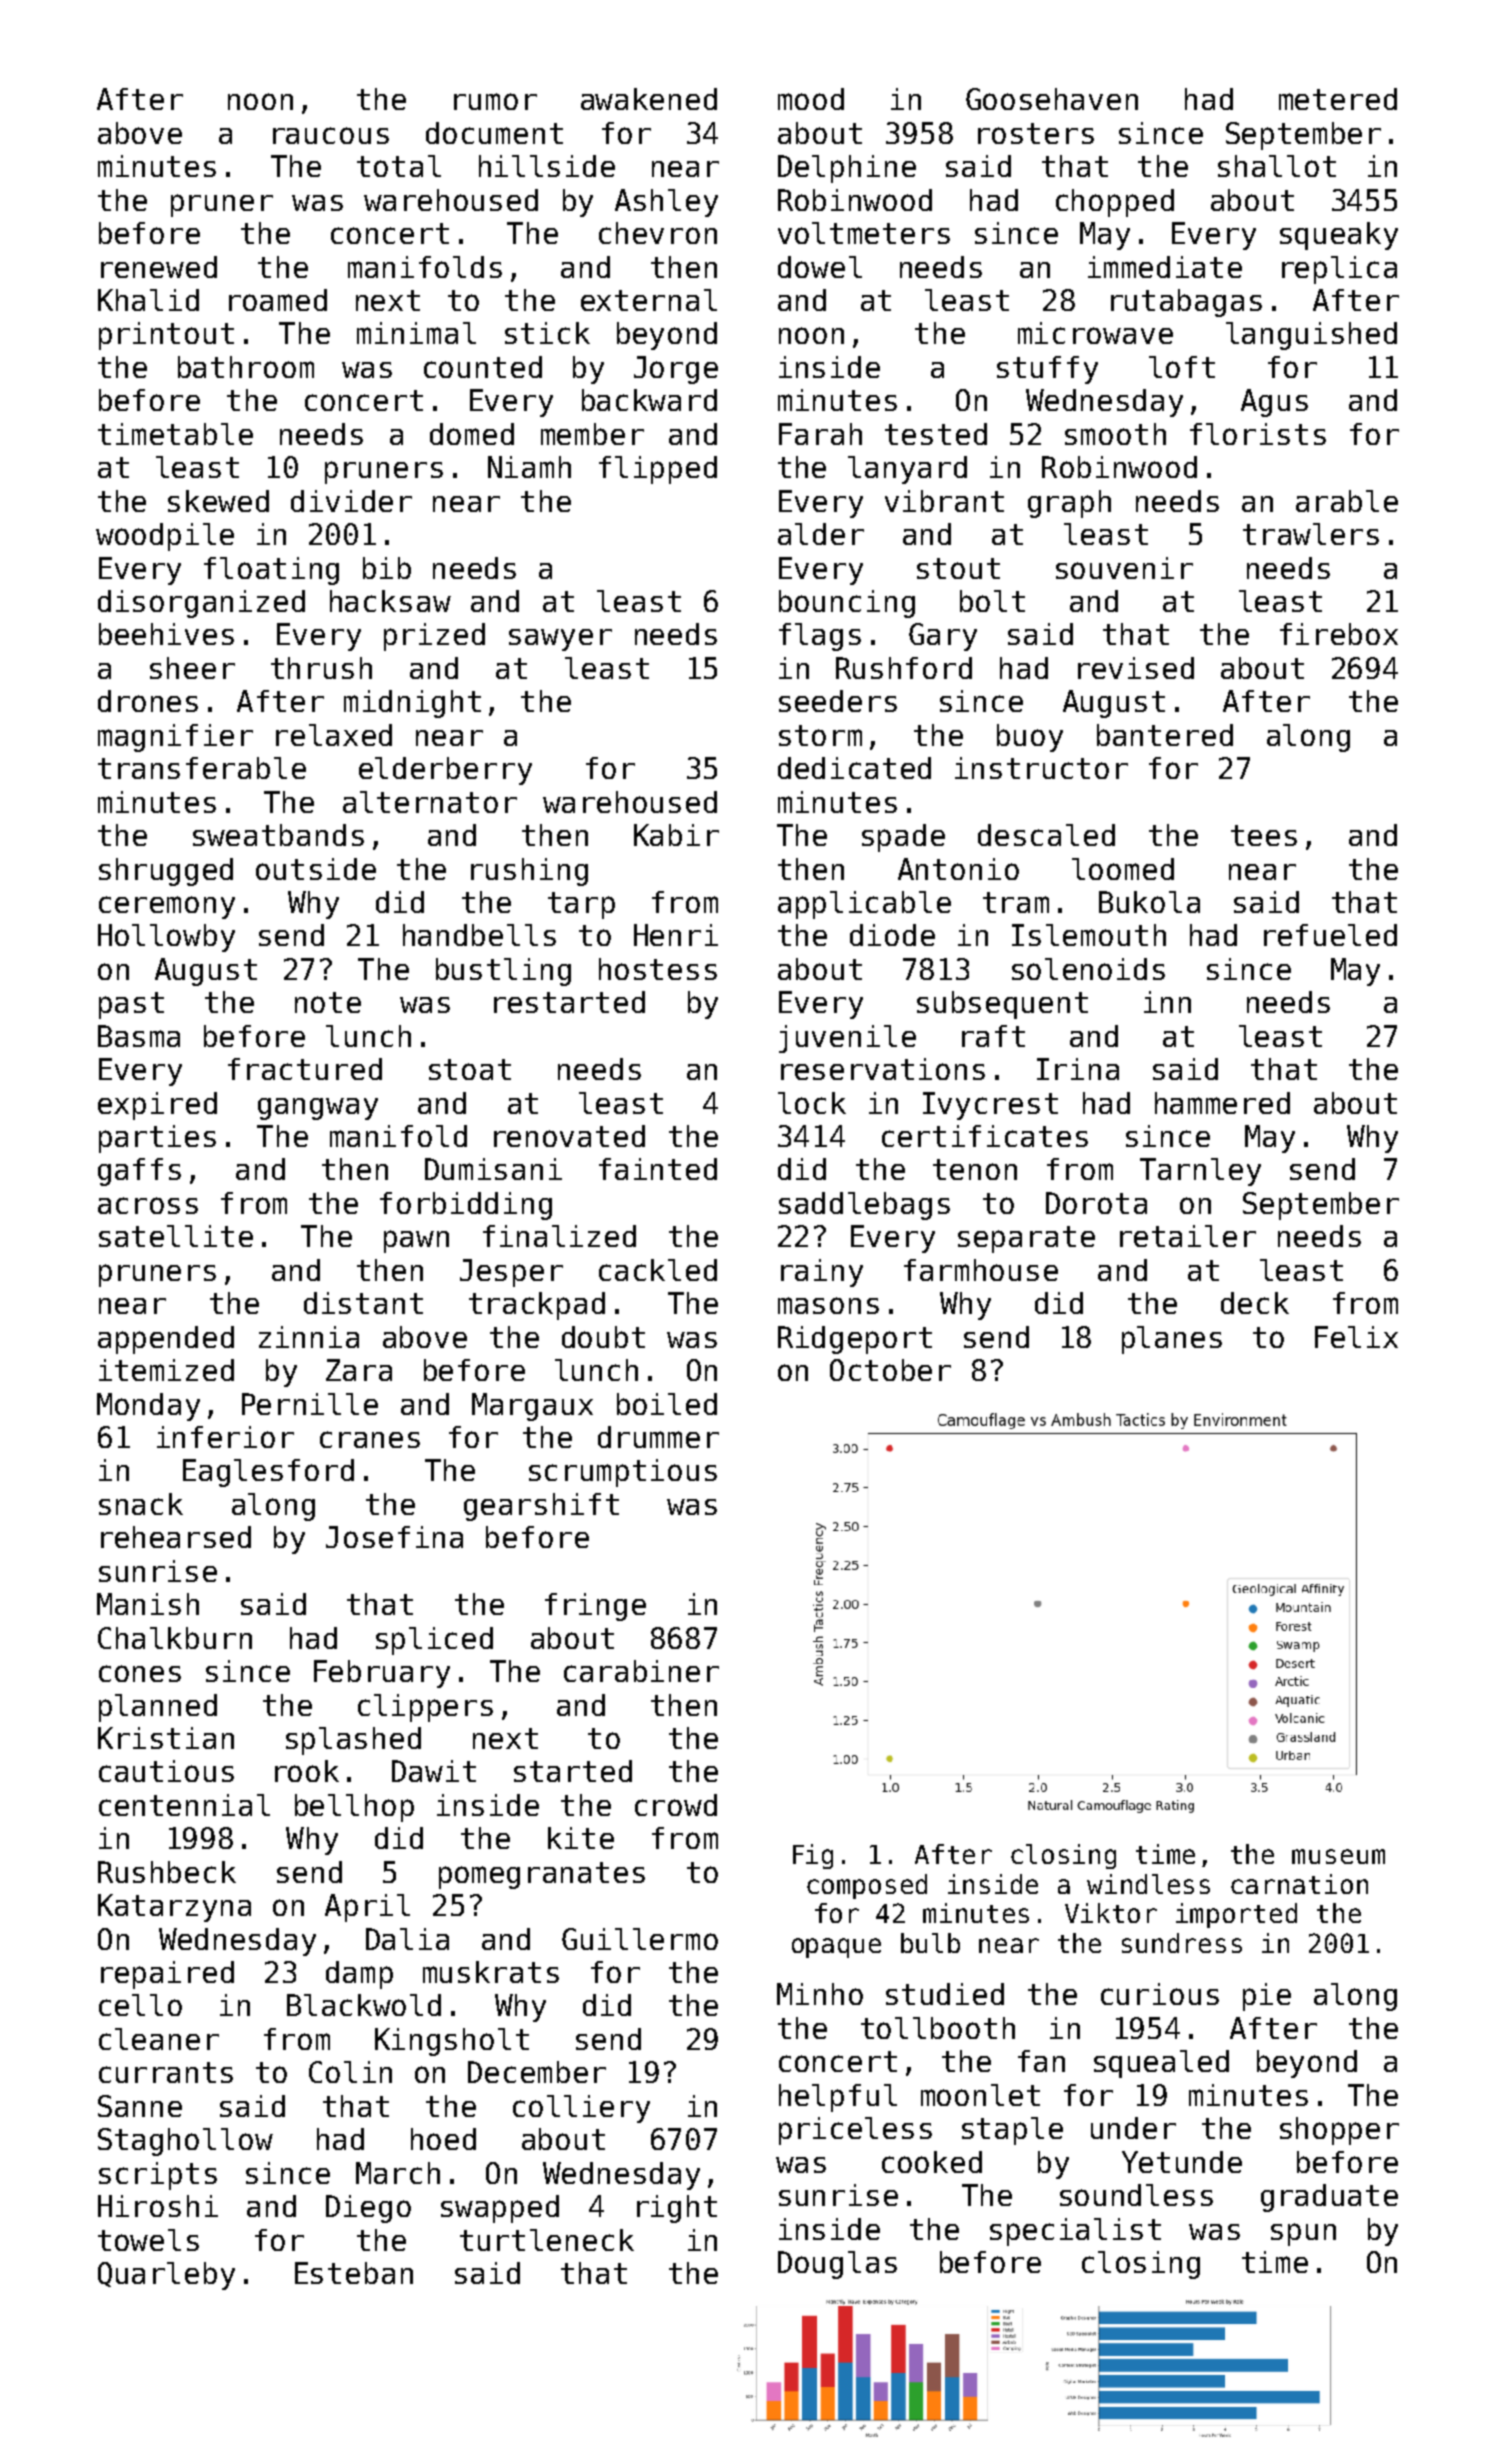  Describe the element at coordinates (331, 135) in the screenshot. I see `raucous` at that location.
